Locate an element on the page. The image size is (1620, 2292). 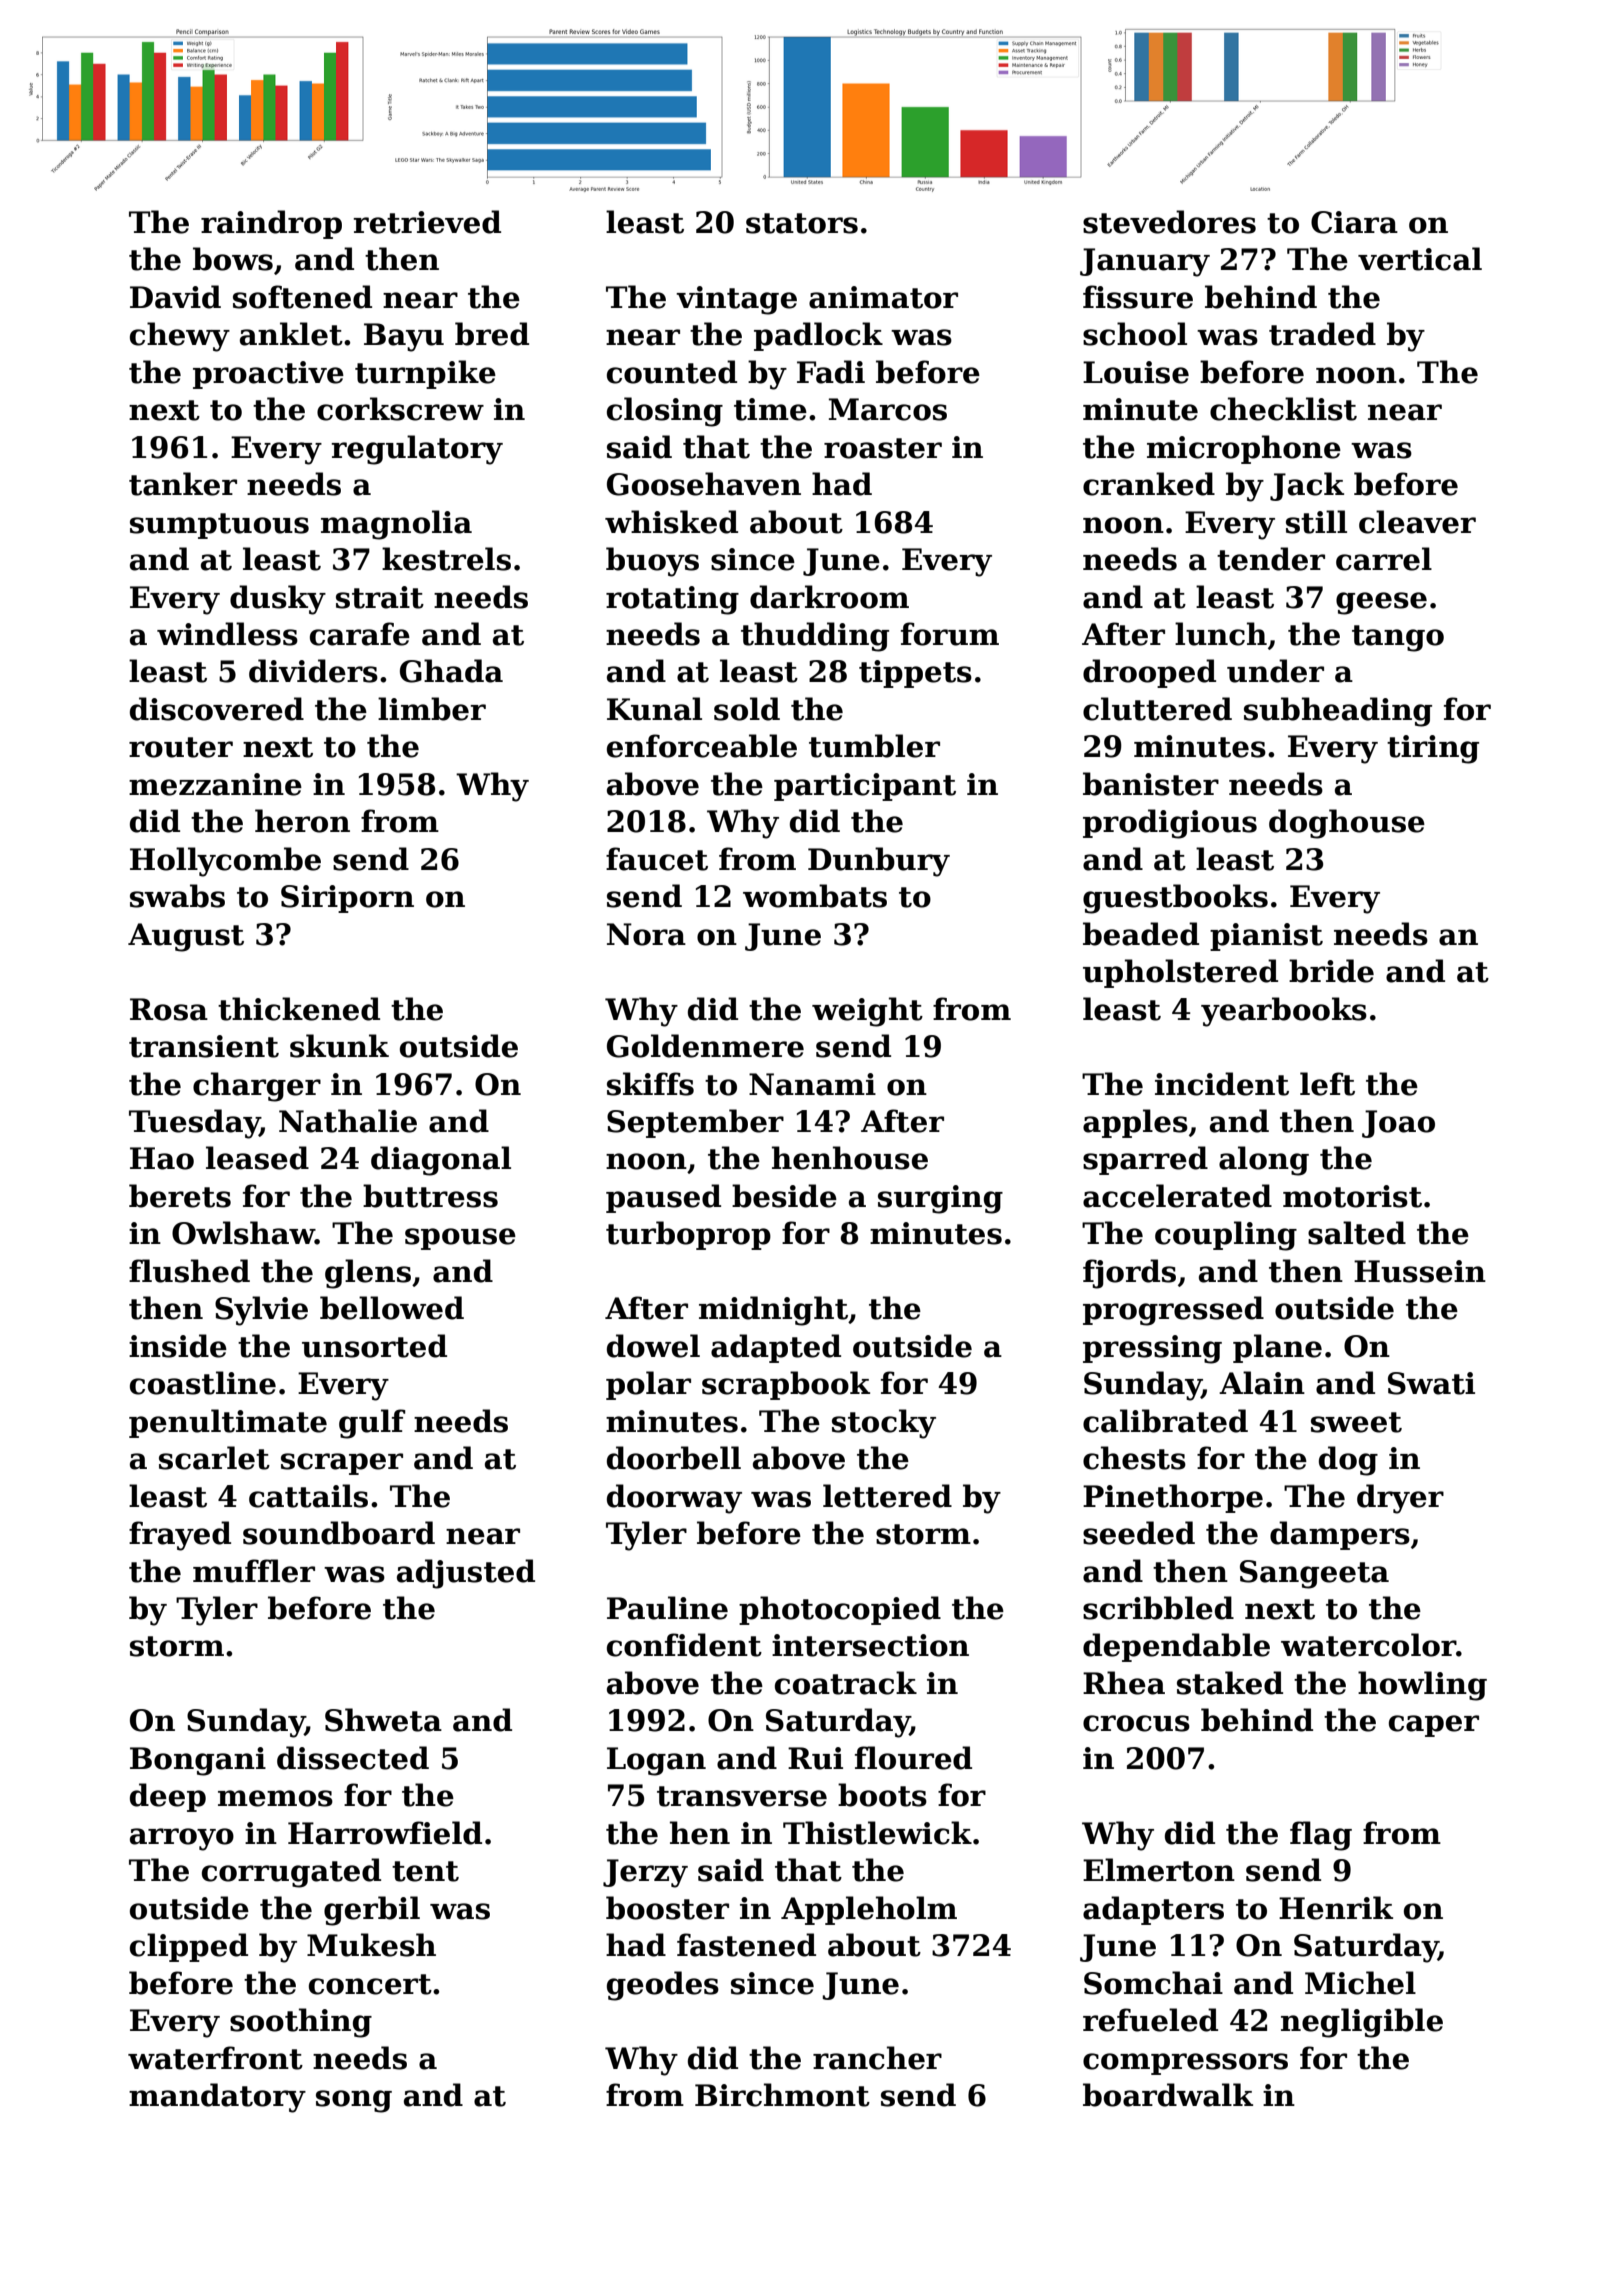
Nanami is located at coordinates (812, 1084).
